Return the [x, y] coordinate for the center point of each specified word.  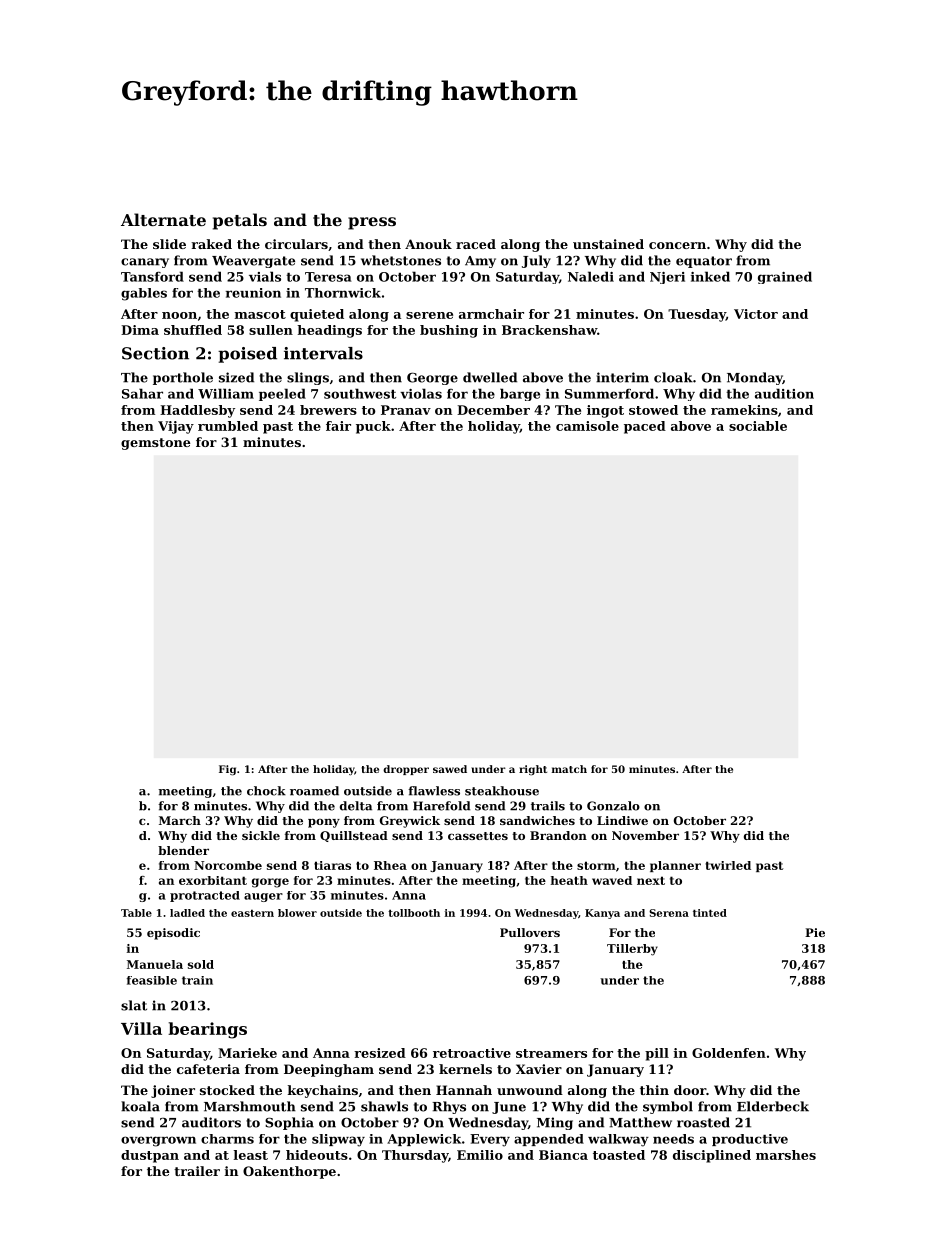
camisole [587, 426]
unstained [608, 244]
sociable [758, 426]
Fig [227, 770]
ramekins [744, 410]
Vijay [176, 427]
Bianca [563, 1155]
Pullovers [530, 932]
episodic [173, 934]
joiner [173, 1091]
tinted [710, 913]
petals [240, 221]
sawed [450, 769]
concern [677, 245]
